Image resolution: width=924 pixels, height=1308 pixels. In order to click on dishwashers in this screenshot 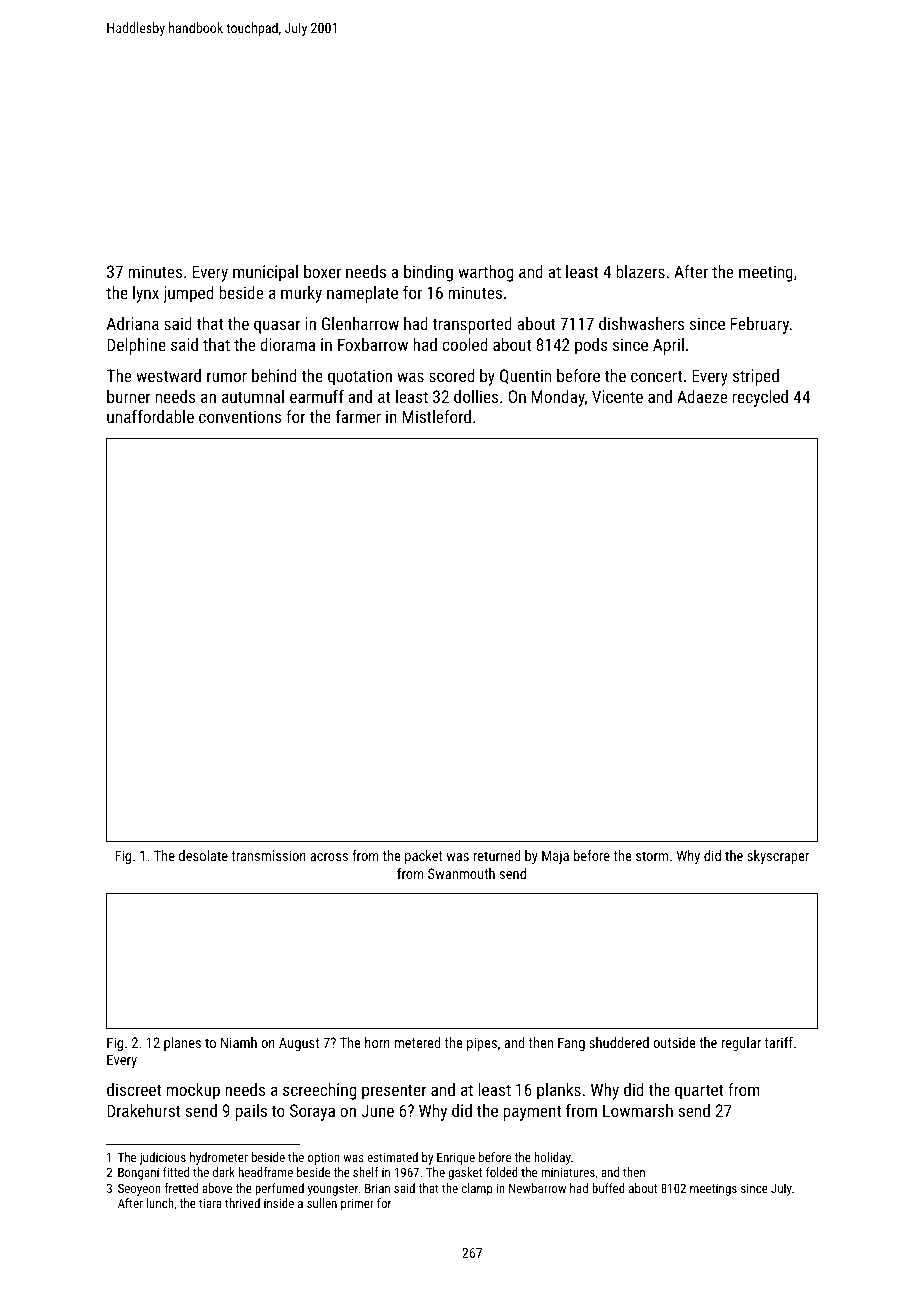, I will do `click(641, 323)`.
